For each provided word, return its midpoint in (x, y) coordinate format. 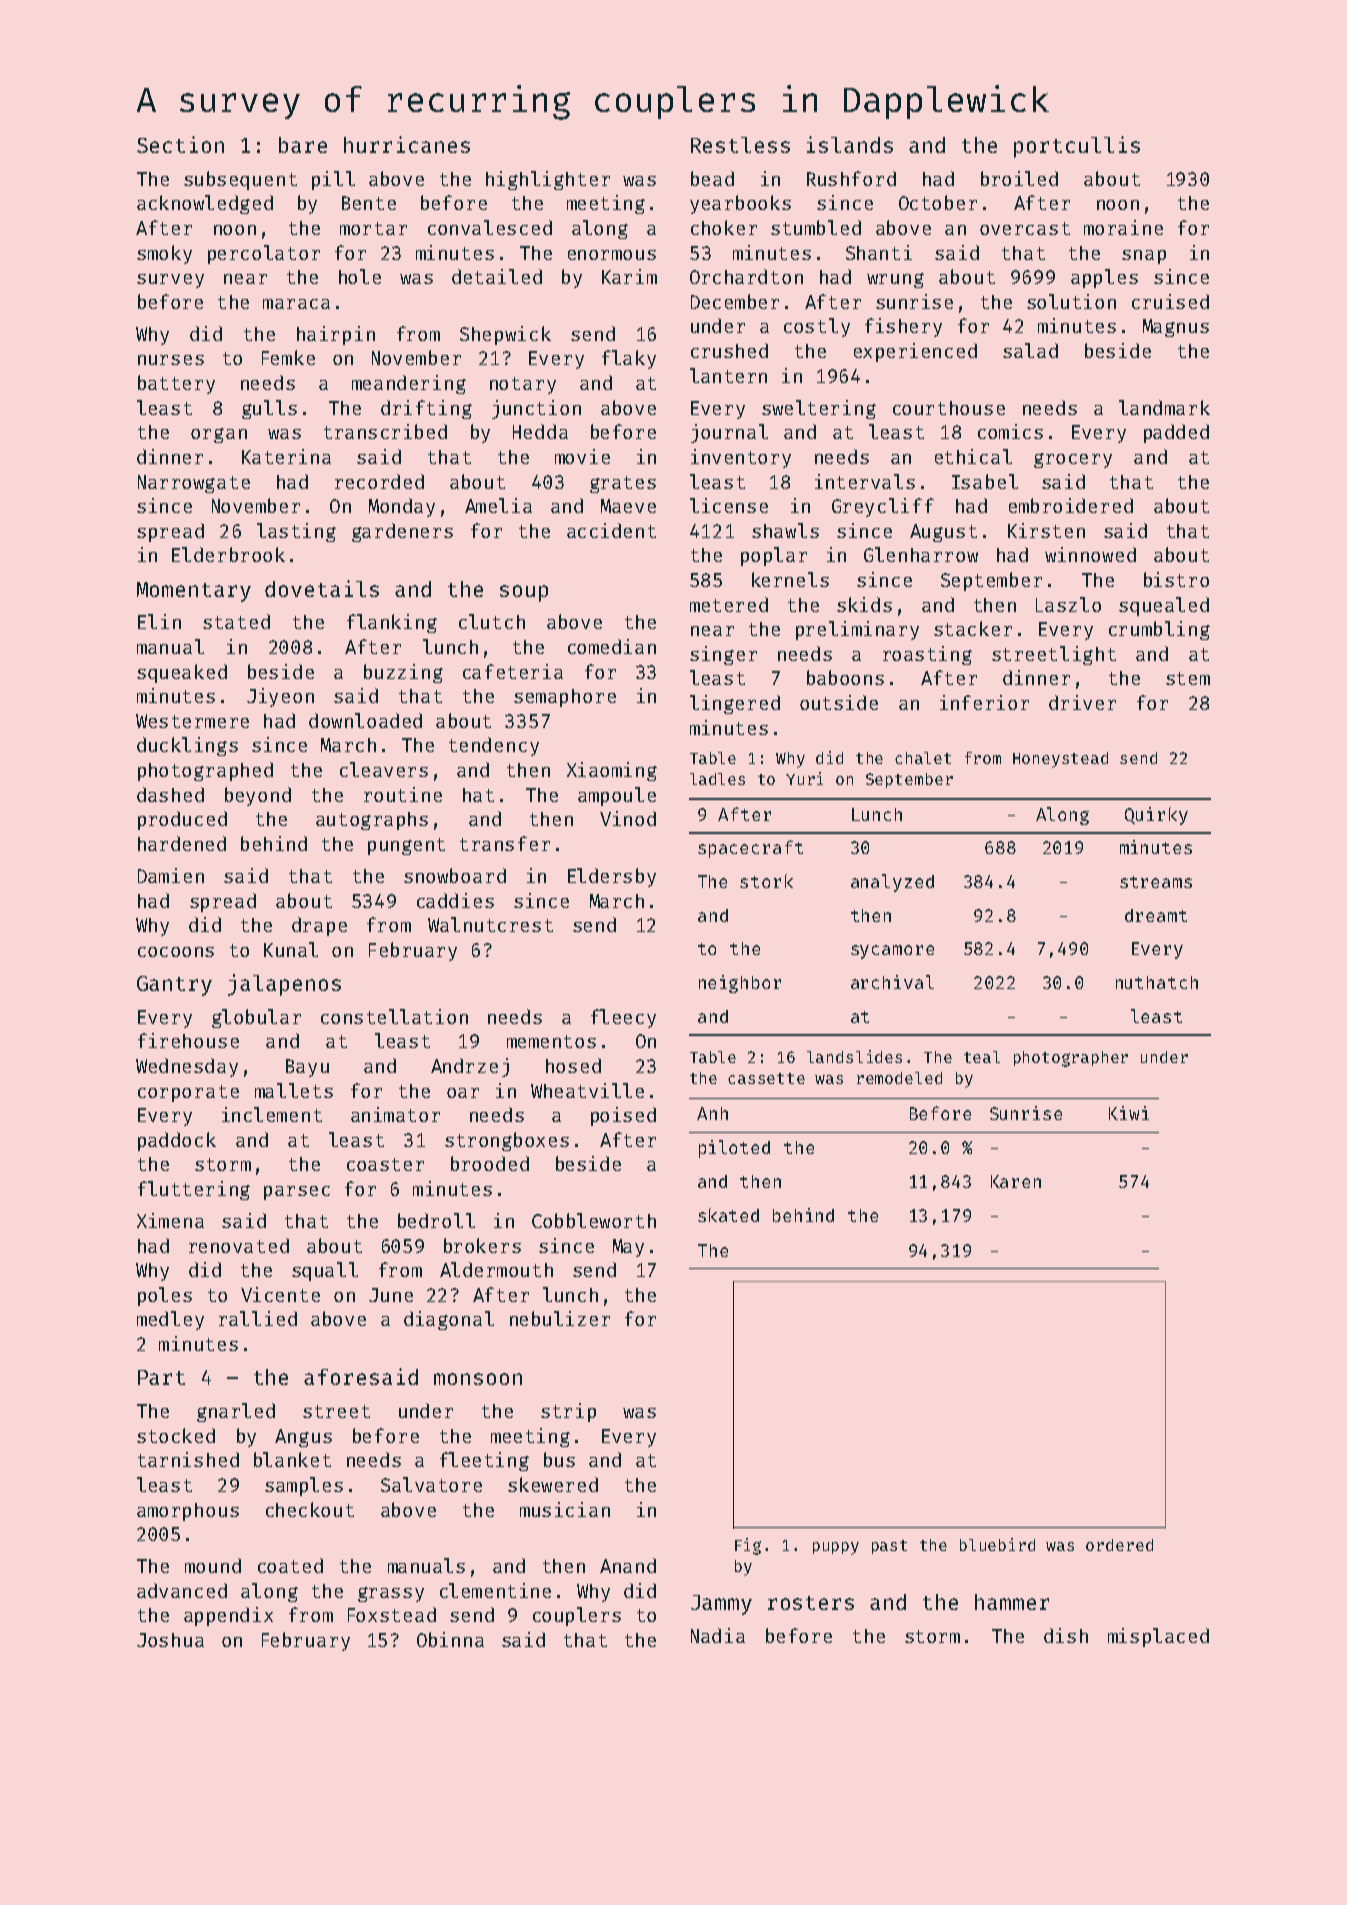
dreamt (1156, 915)
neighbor (740, 984)
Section (180, 144)
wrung (895, 280)
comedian (612, 646)
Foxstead (392, 1614)
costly (817, 327)
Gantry (174, 986)
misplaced (1158, 1637)
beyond (258, 796)
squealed (1164, 606)
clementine (495, 1590)
